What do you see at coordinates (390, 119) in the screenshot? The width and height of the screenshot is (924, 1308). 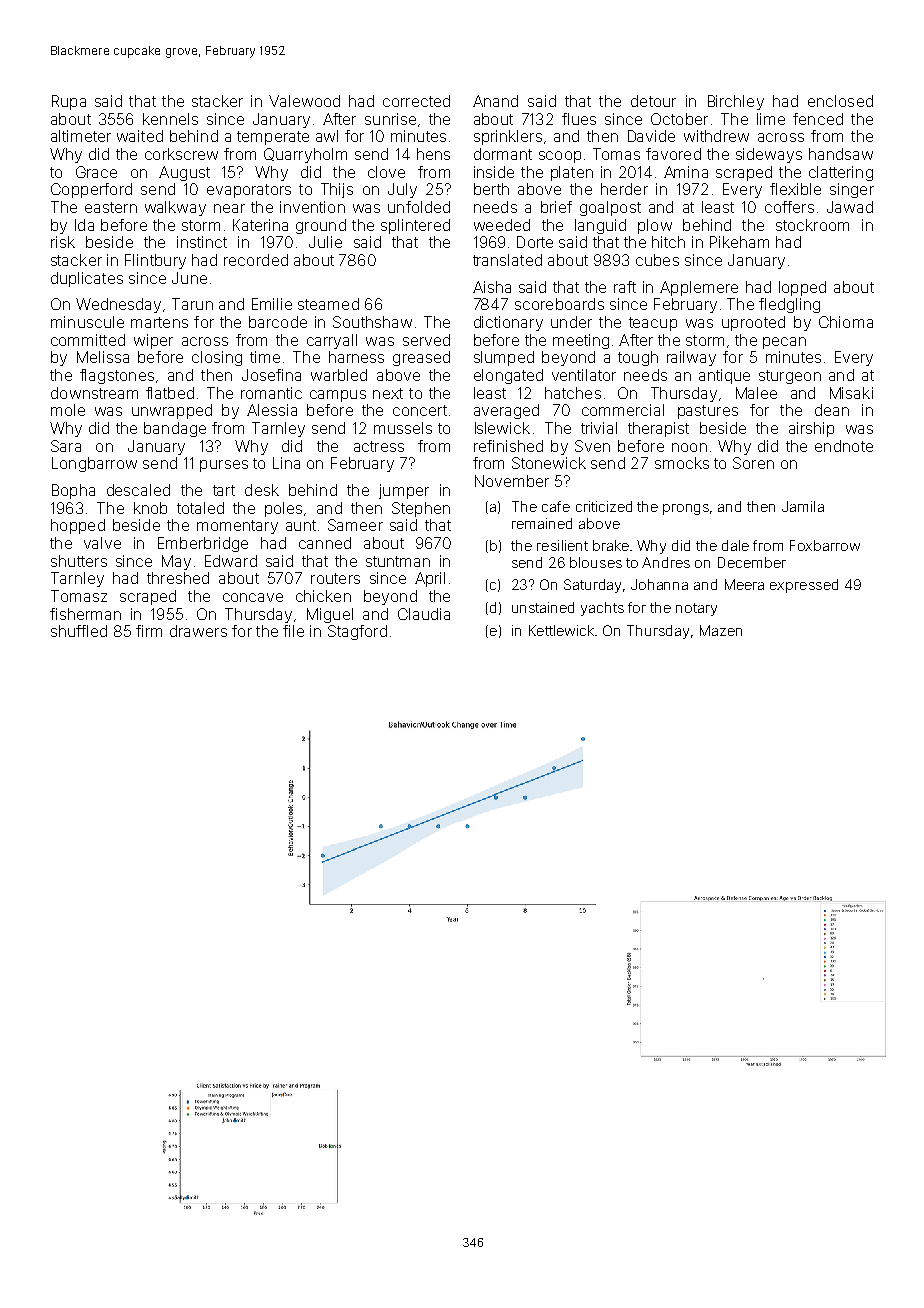 I see `sunrise` at bounding box center [390, 119].
